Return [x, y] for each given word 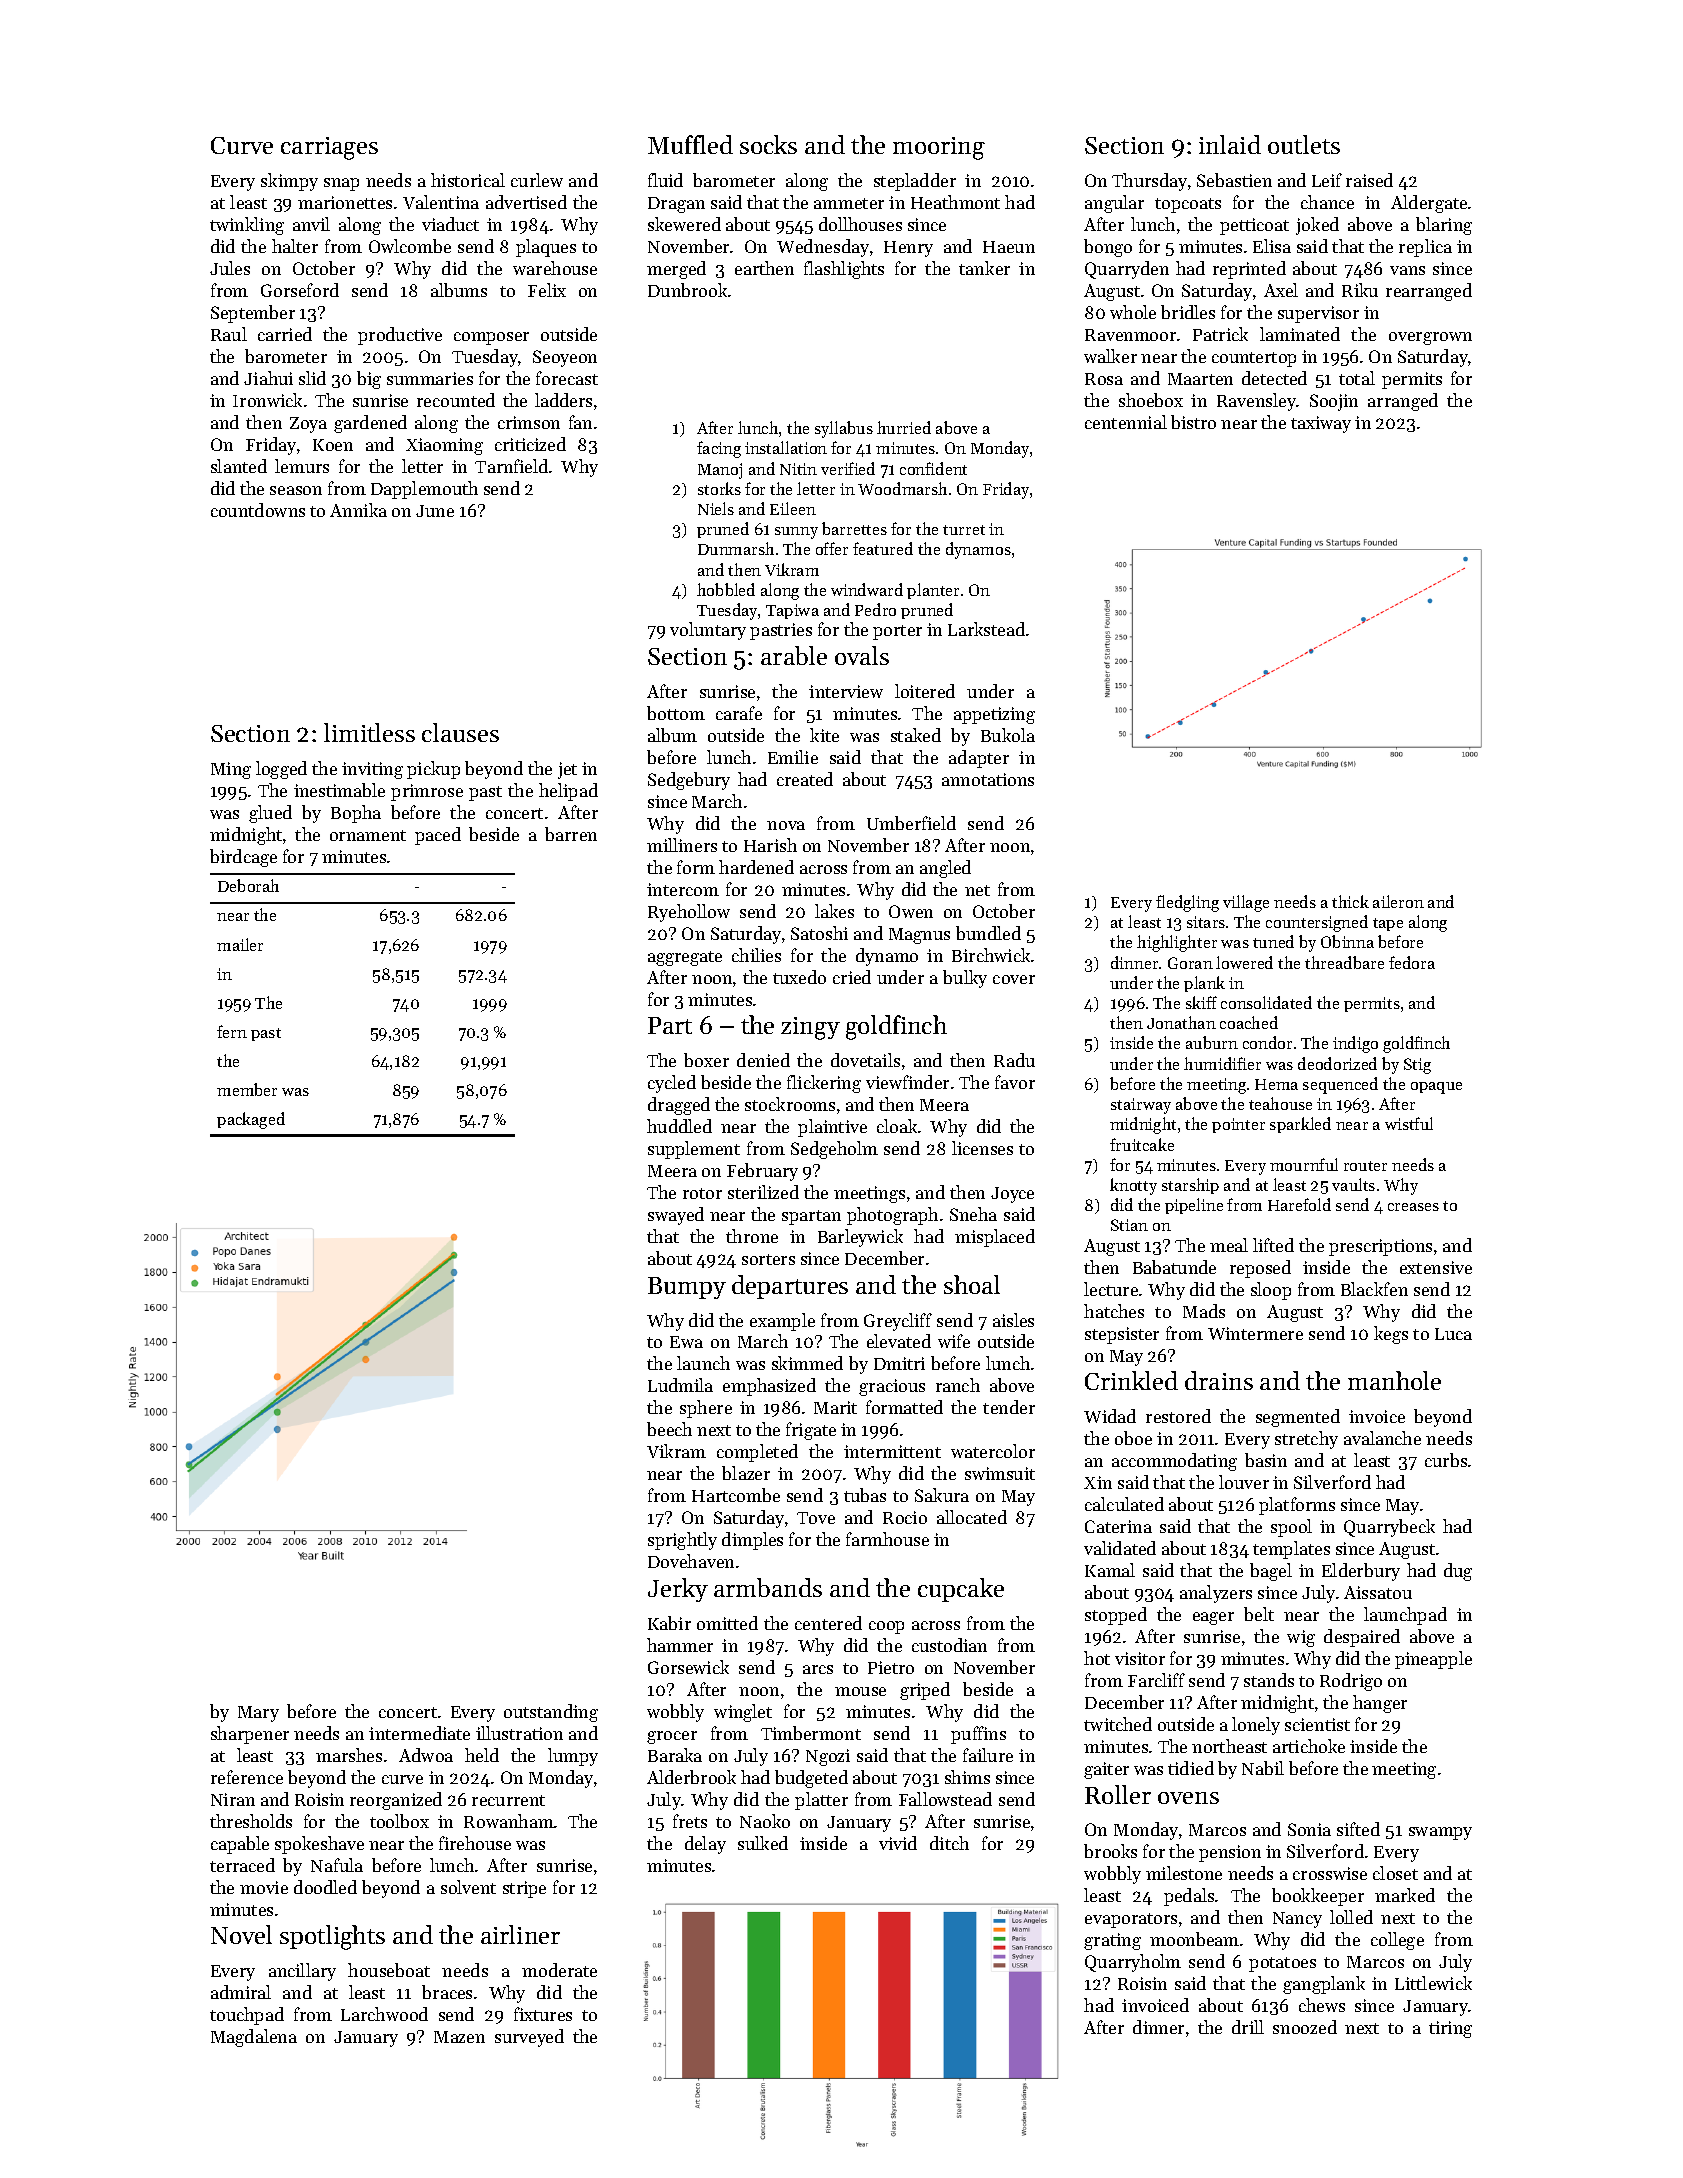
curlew [537, 180]
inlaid [1230, 144]
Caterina [1118, 1526]
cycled [672, 1084]
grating [1112, 1941]
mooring [939, 148]
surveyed [529, 2038]
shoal [972, 1284]
